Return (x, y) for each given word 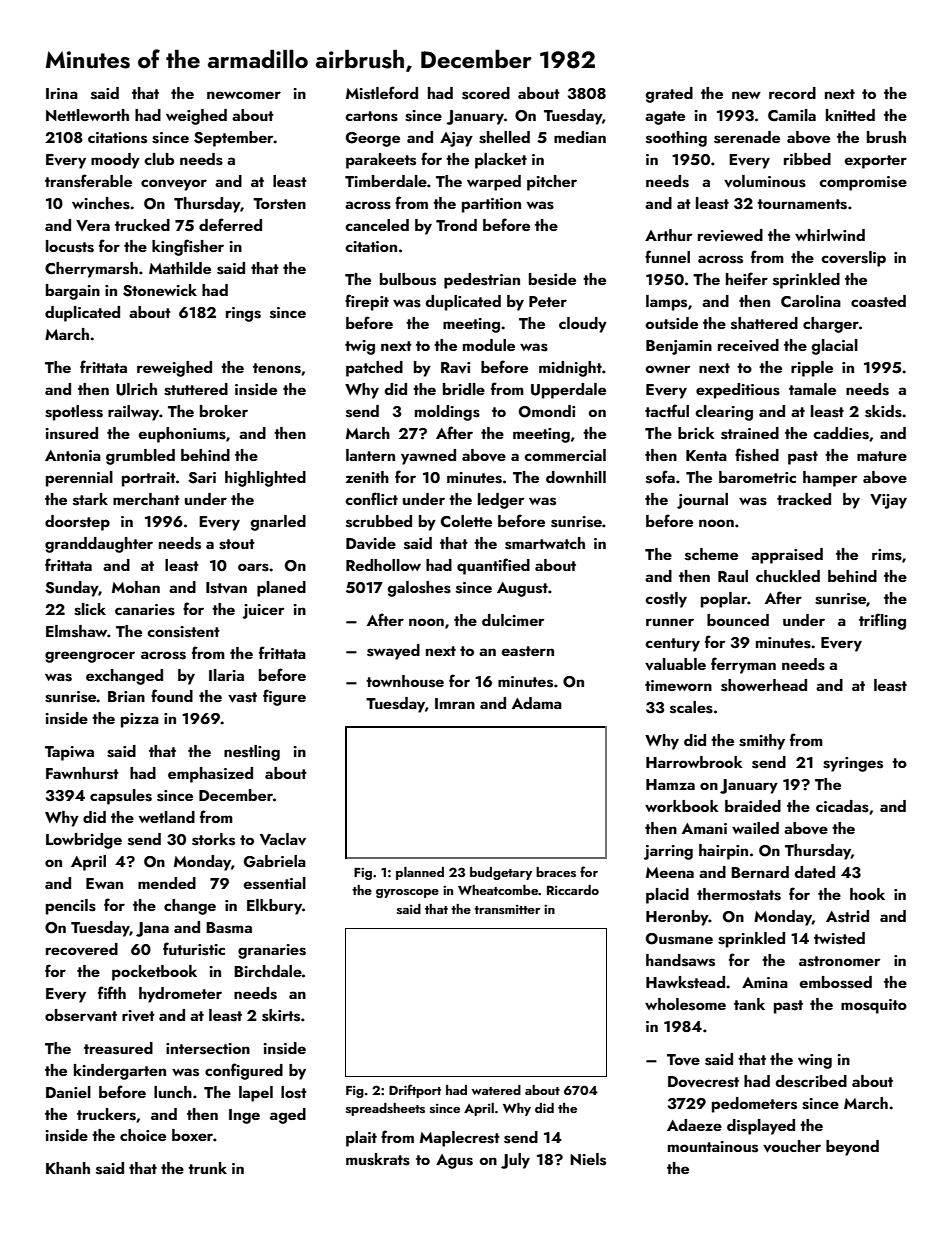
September (234, 139)
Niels (588, 1159)
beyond (852, 1148)
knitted (850, 115)
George (373, 139)
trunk (207, 1168)
